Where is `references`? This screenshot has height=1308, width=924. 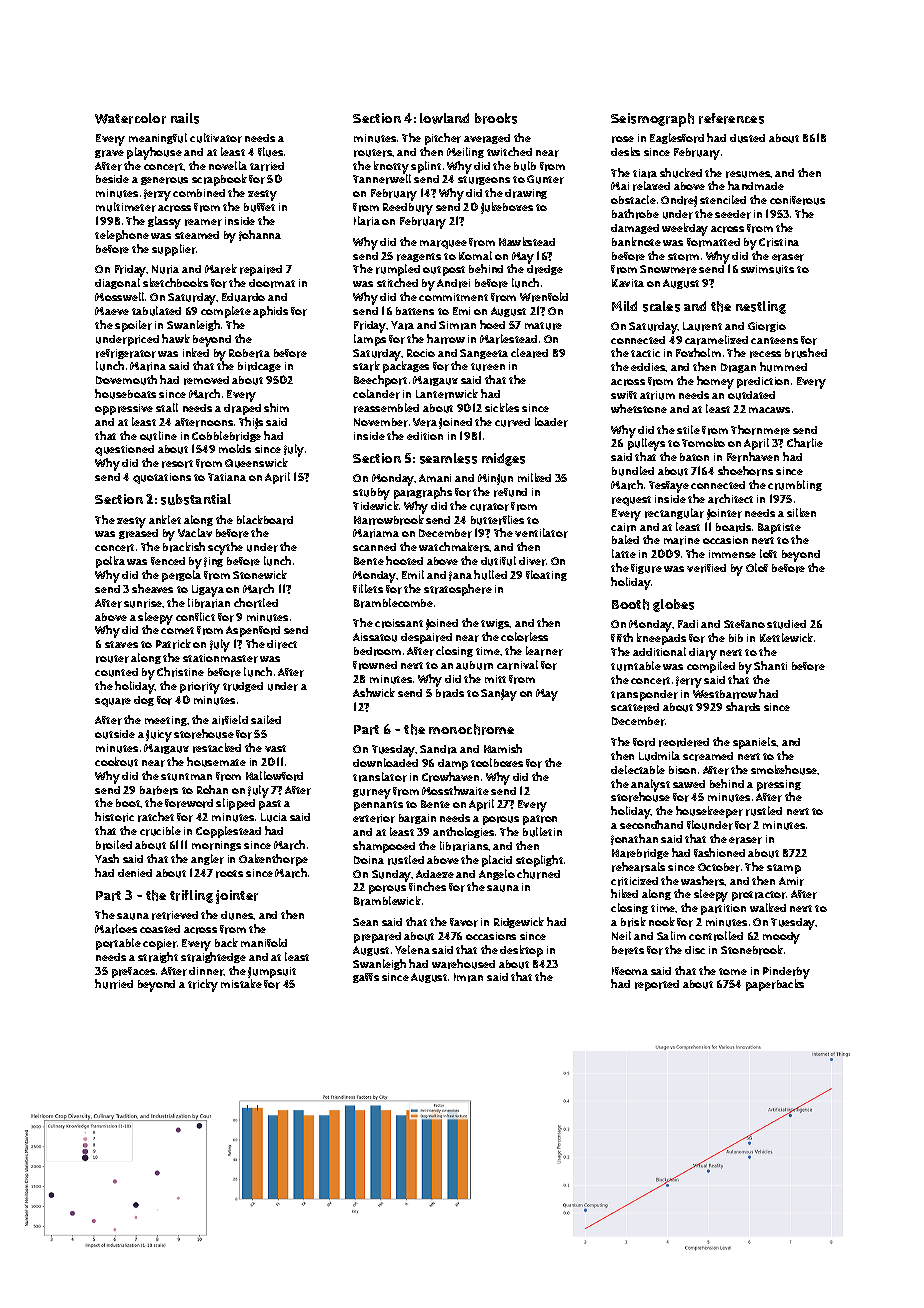
references is located at coordinates (731, 118).
